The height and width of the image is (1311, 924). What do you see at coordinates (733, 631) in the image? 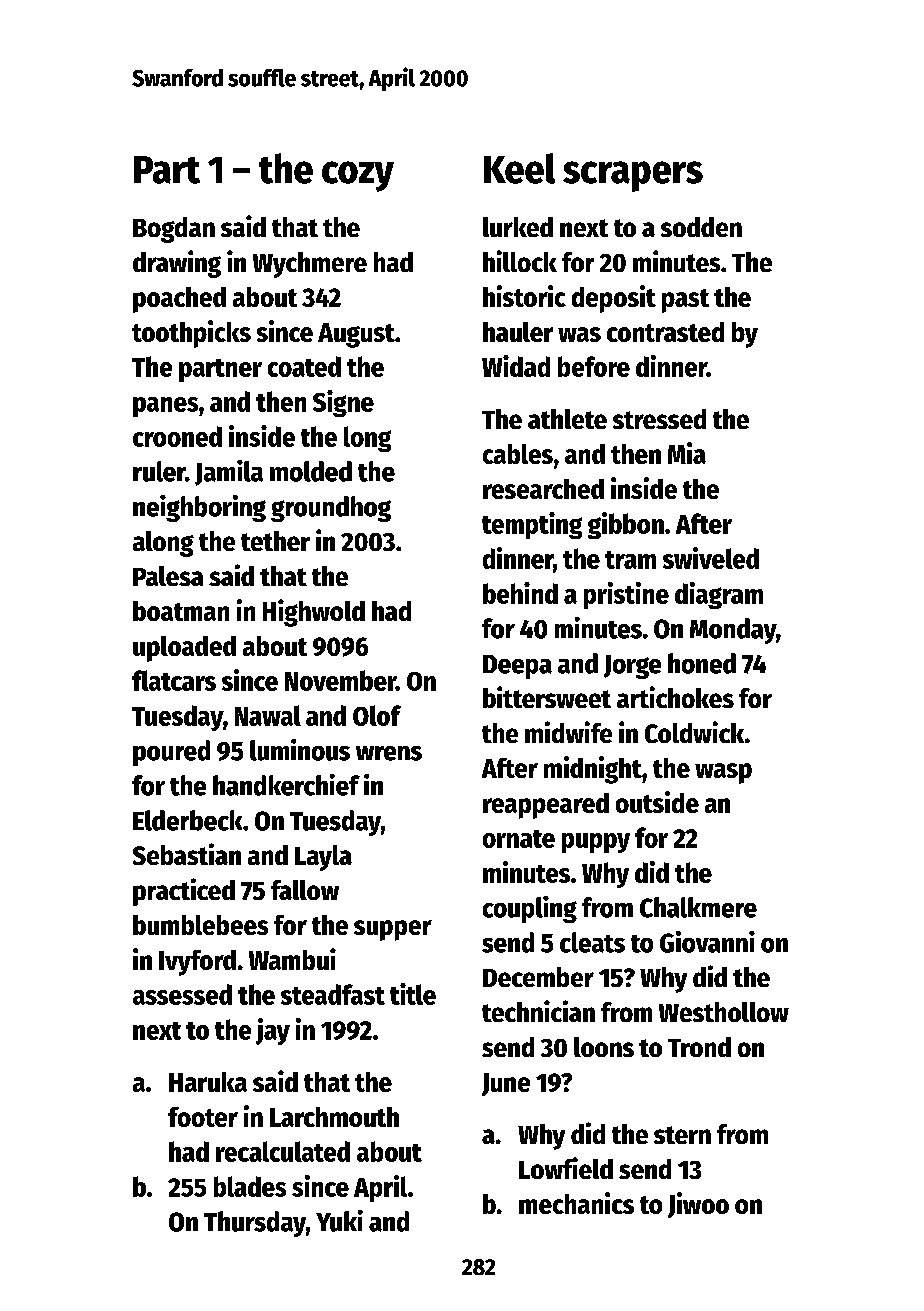
I see `Monday` at bounding box center [733, 631].
